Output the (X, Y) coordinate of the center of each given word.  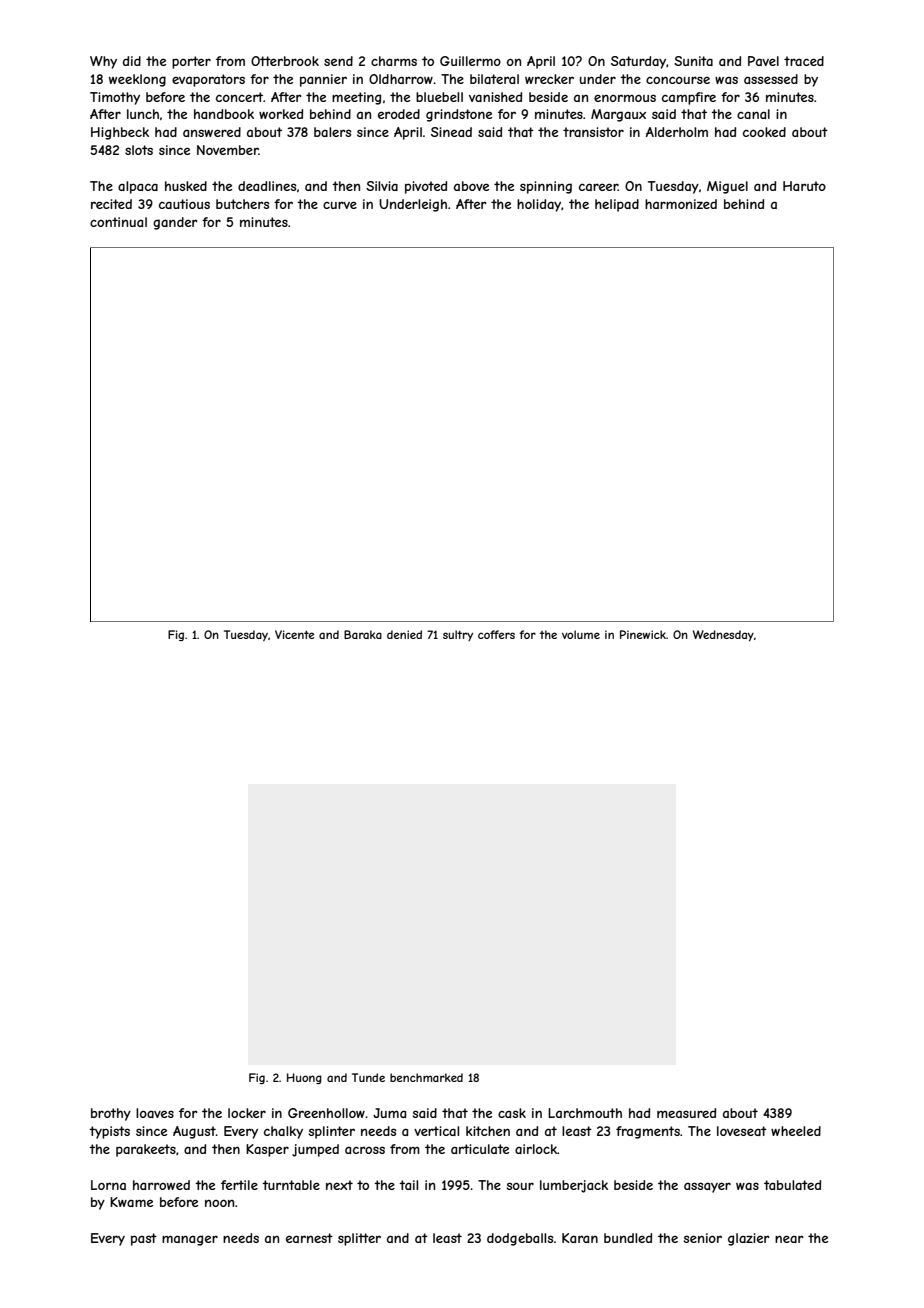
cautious (184, 204)
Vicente (294, 634)
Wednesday (723, 635)
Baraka (363, 634)
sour (520, 1186)
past (144, 1239)
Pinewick (643, 634)
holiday (539, 205)
